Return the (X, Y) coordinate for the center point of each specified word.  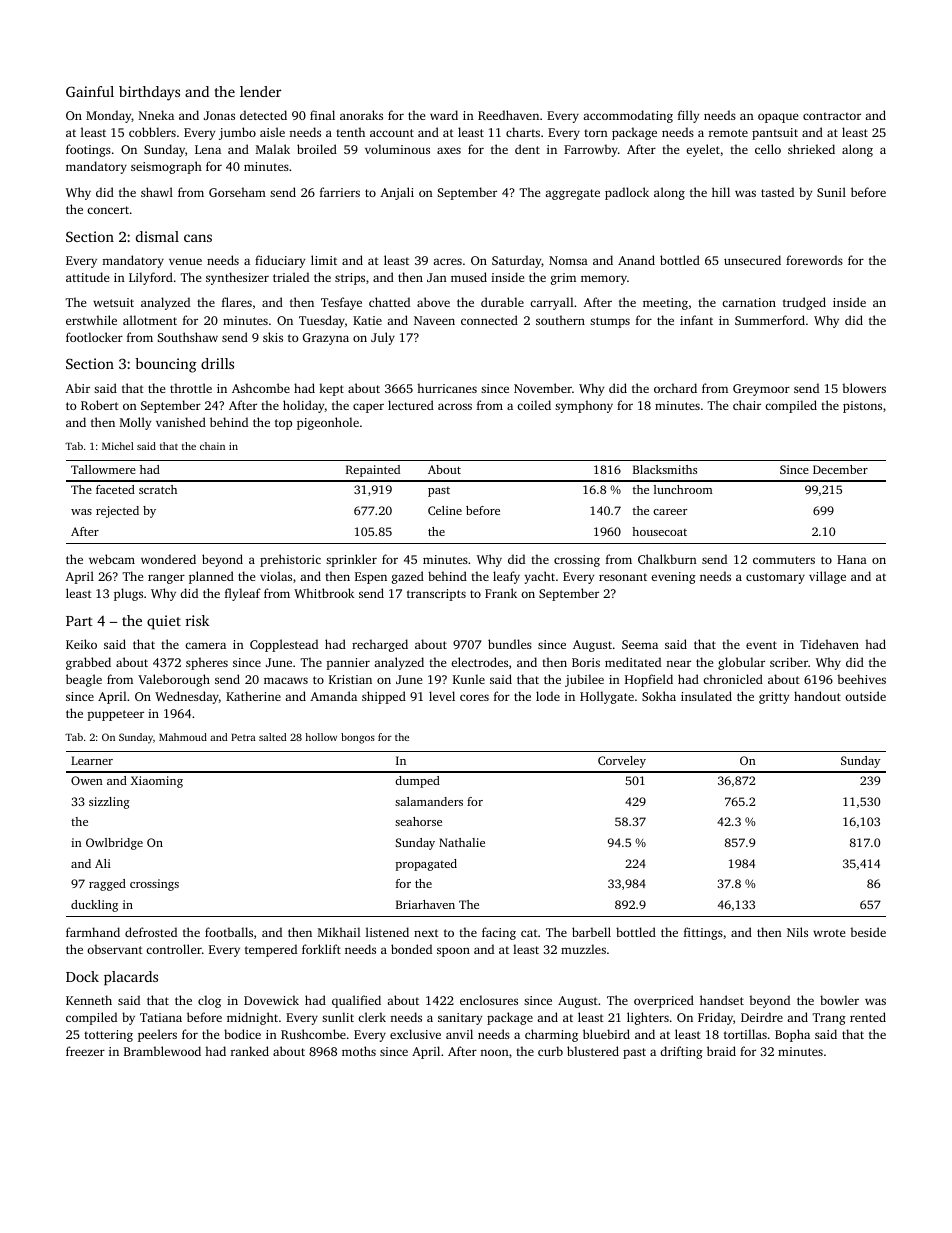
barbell (591, 932)
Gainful (90, 91)
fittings (703, 933)
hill (721, 192)
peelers (157, 1035)
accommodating (628, 116)
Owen (87, 780)
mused (469, 277)
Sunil (831, 192)
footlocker (94, 337)
